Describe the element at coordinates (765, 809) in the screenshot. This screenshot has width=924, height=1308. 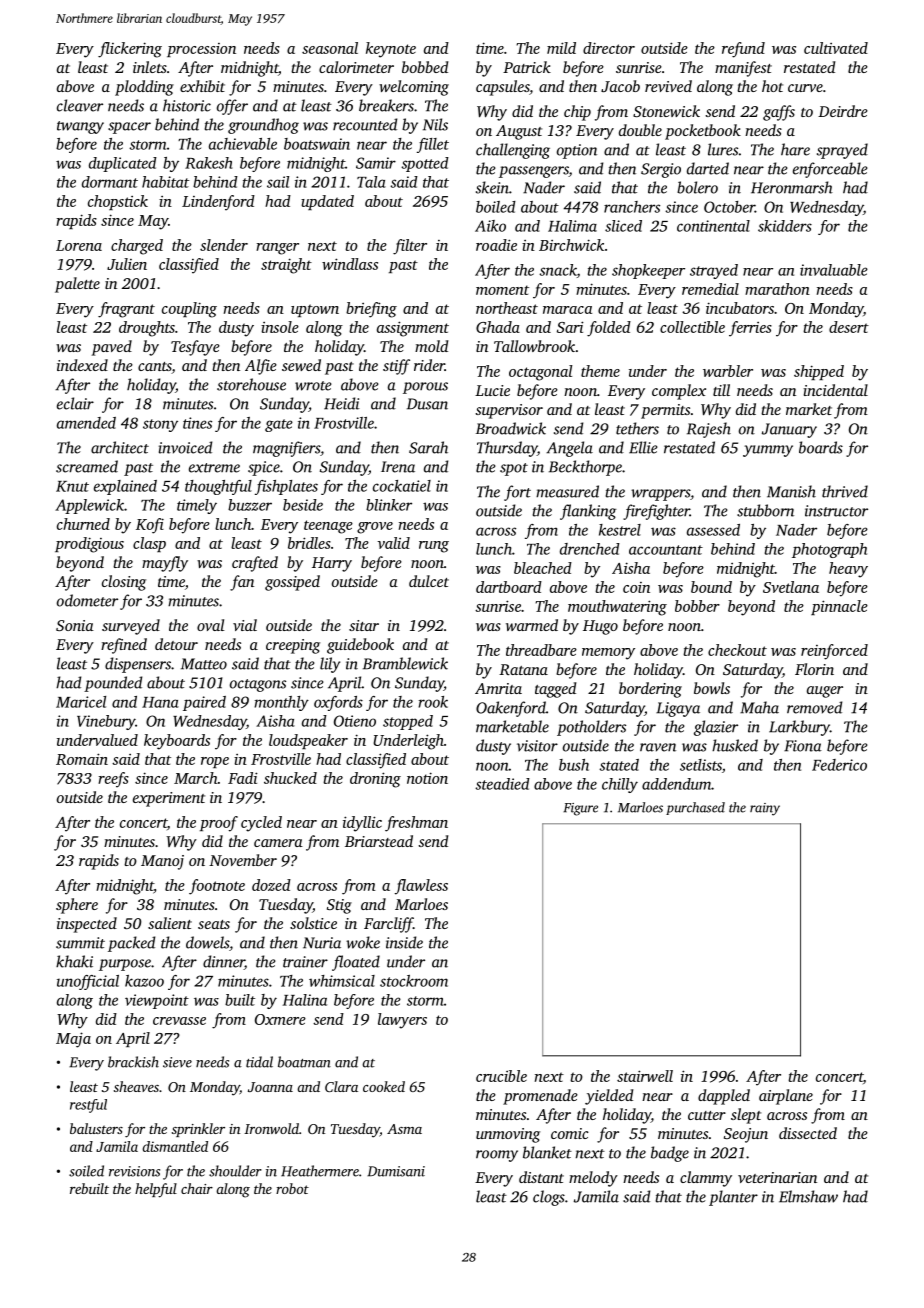
I see `rainy` at that location.
